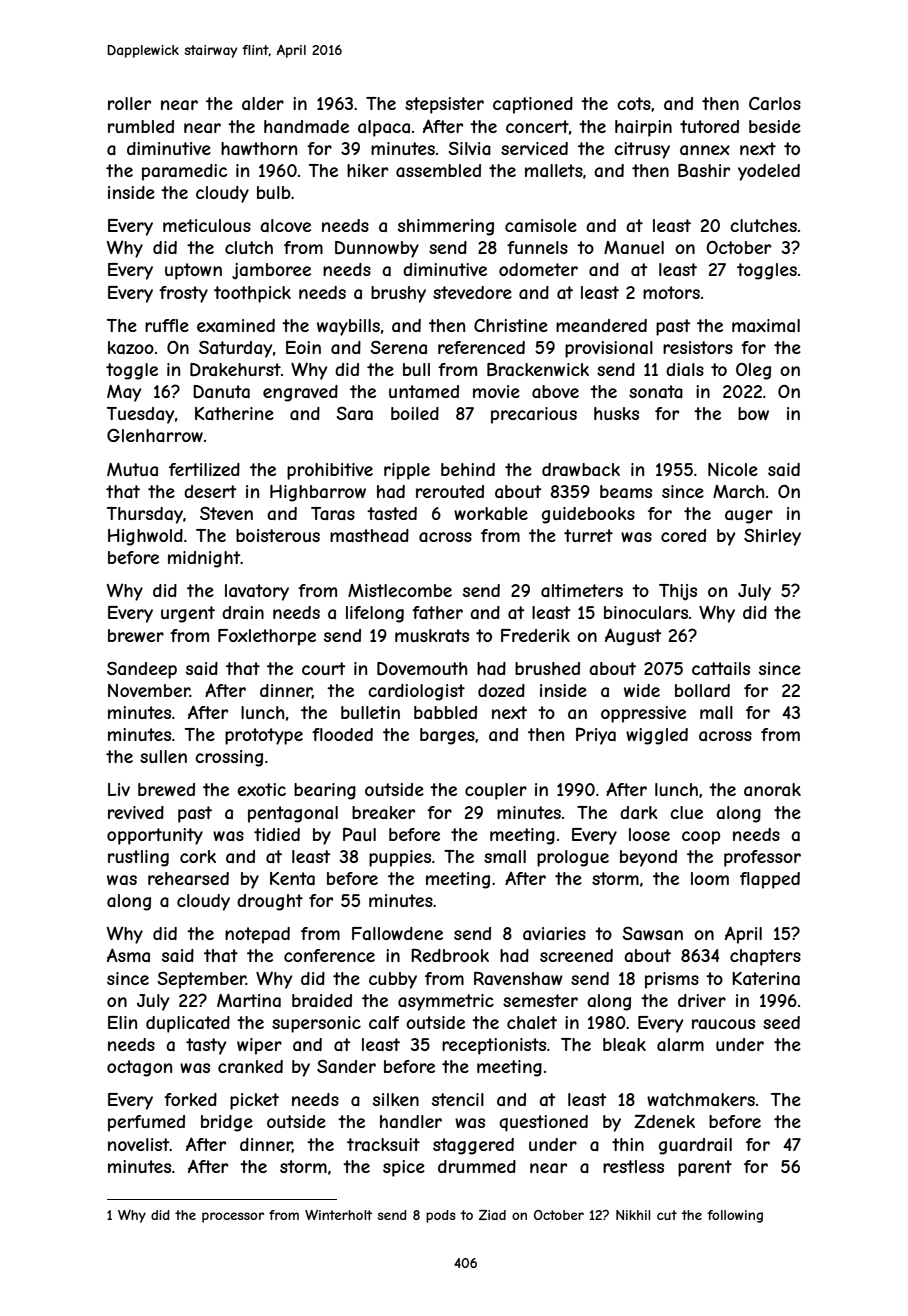  What do you see at coordinates (422, 668) in the screenshot?
I see `Dovemouth` at bounding box center [422, 668].
